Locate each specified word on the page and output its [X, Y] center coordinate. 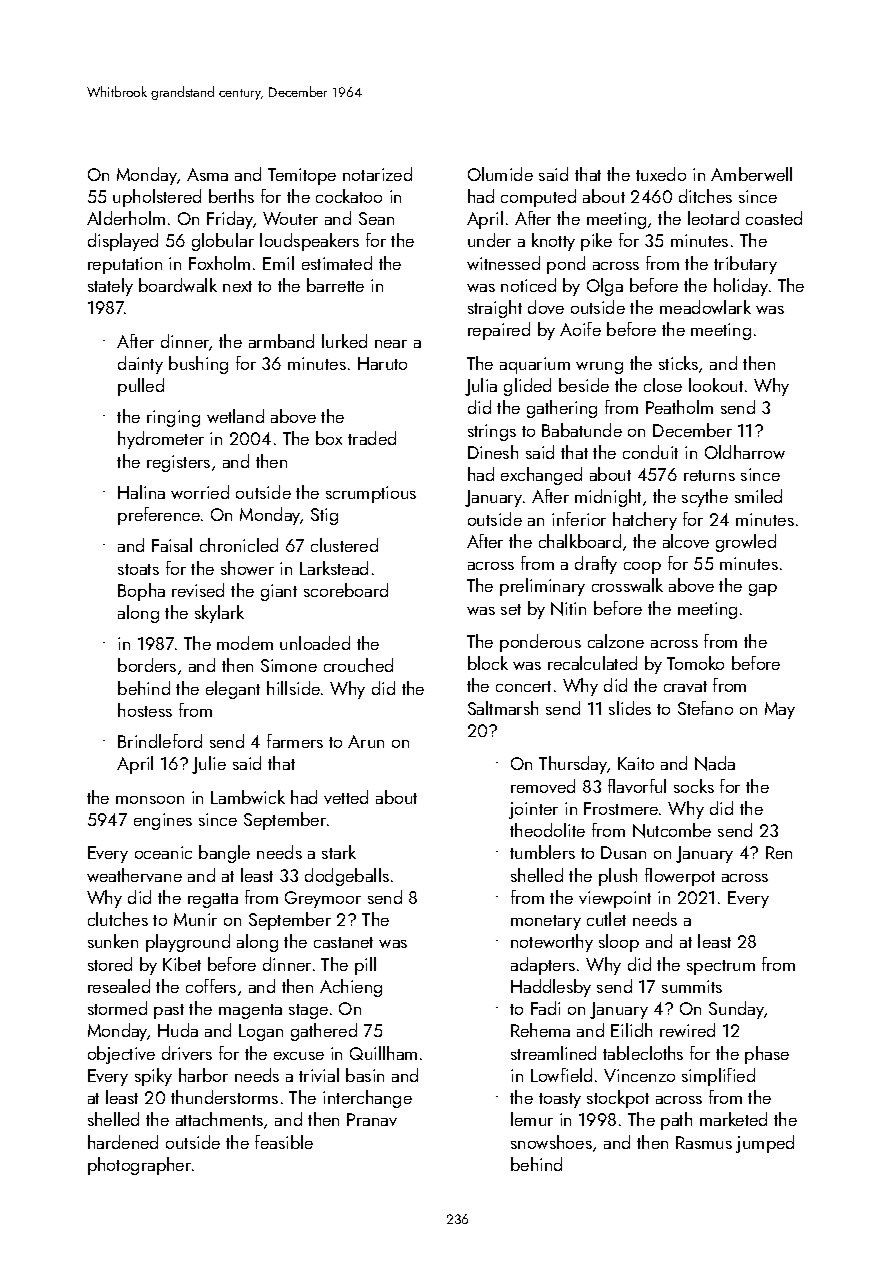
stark [339, 852]
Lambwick [248, 797]
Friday [230, 220]
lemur [532, 1119]
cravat [685, 686]
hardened [123, 1142]
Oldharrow [745, 452]
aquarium [535, 365]
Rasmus [704, 1142]
